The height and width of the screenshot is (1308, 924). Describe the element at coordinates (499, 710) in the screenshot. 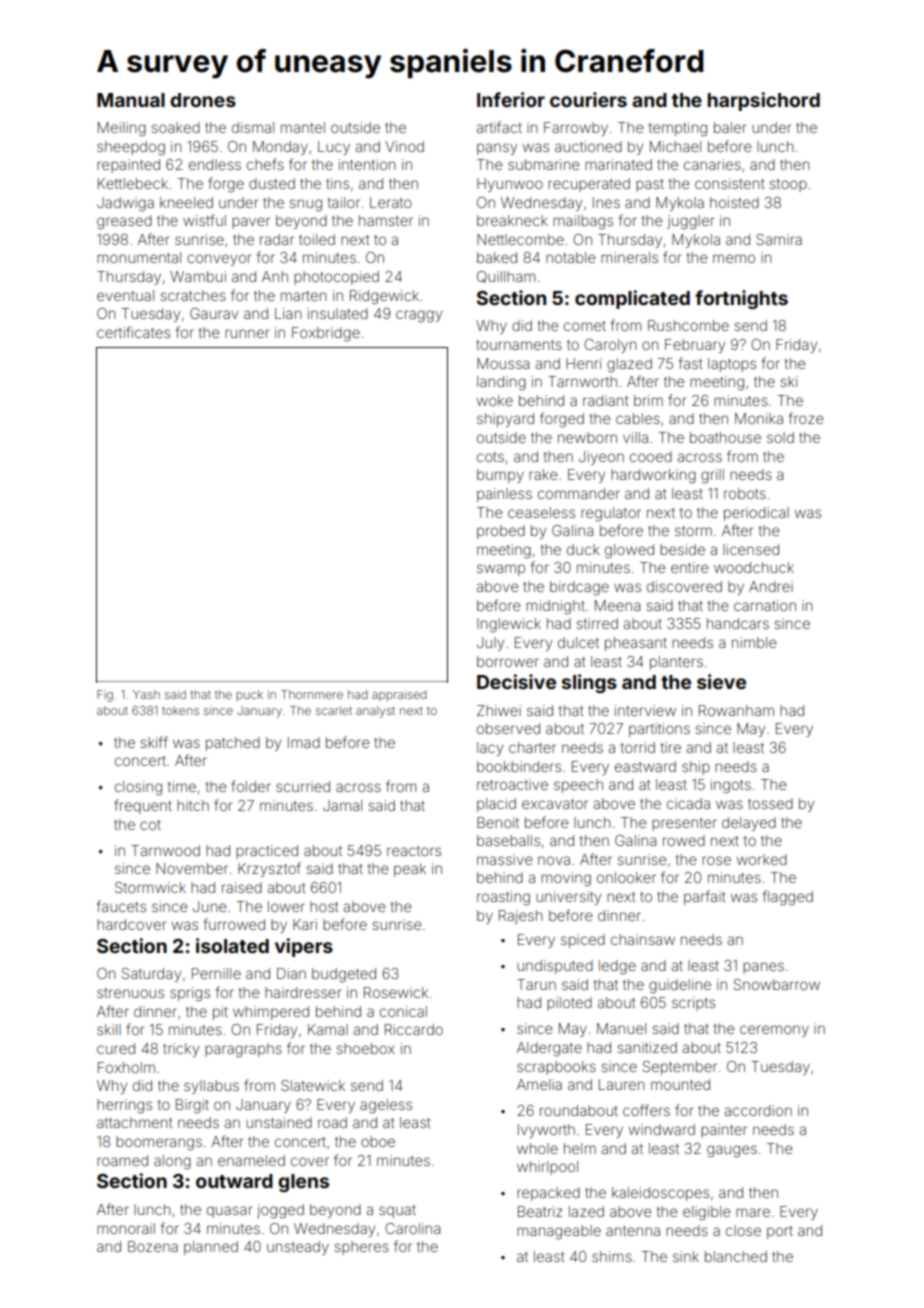

I see `Zhiwei` at that location.
